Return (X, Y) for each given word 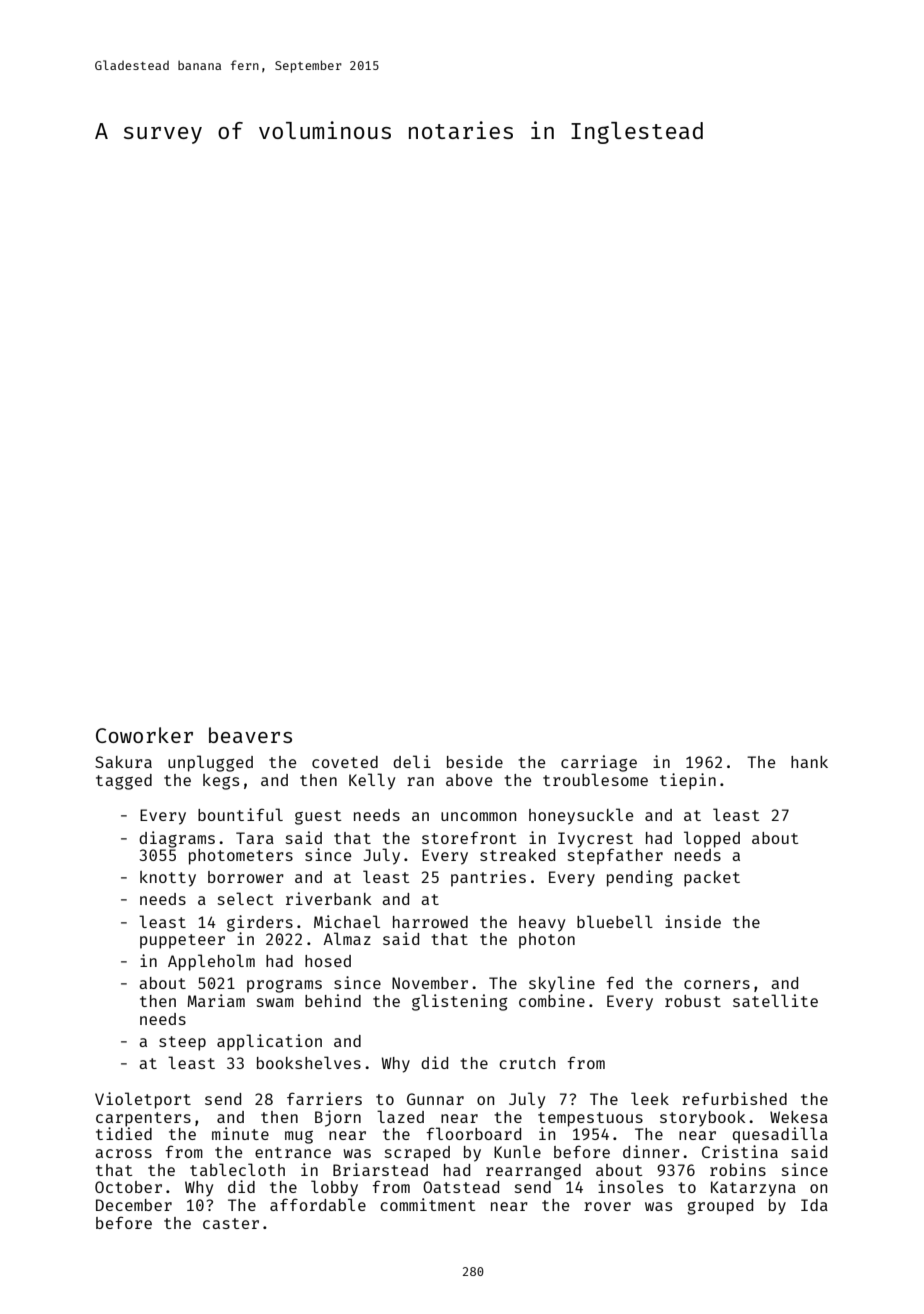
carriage (599, 763)
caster (231, 1223)
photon (547, 941)
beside (475, 761)
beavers (250, 735)
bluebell (615, 921)
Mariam (216, 1000)
